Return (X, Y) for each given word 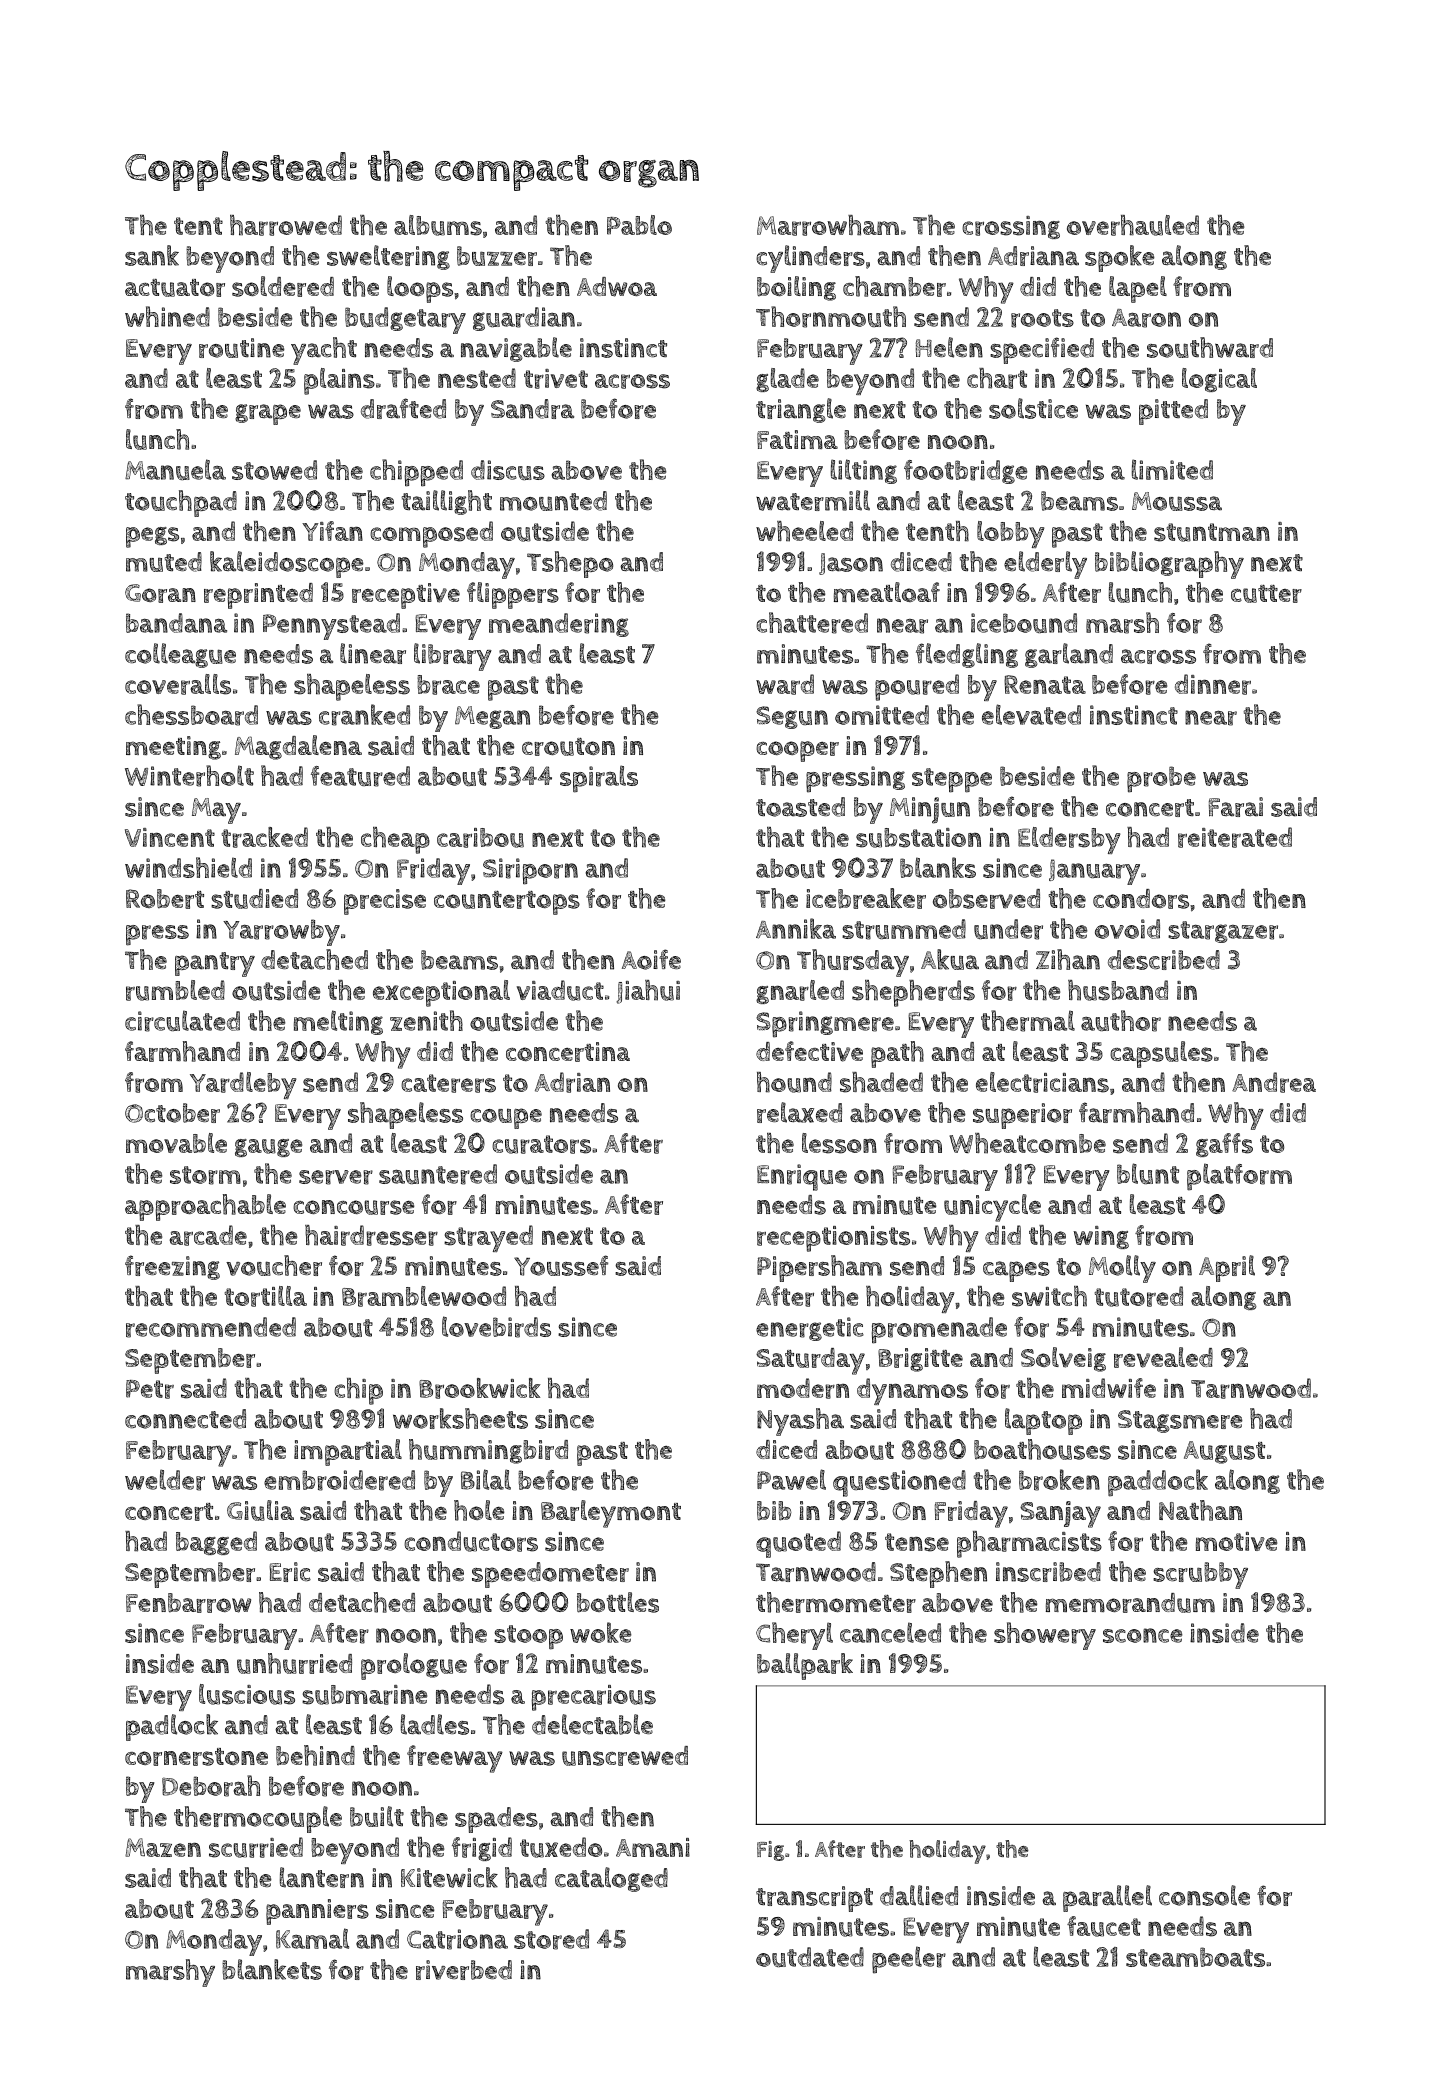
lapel (1138, 289)
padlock (172, 1727)
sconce (1142, 1635)
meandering (559, 625)
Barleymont (611, 1514)
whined (167, 316)
